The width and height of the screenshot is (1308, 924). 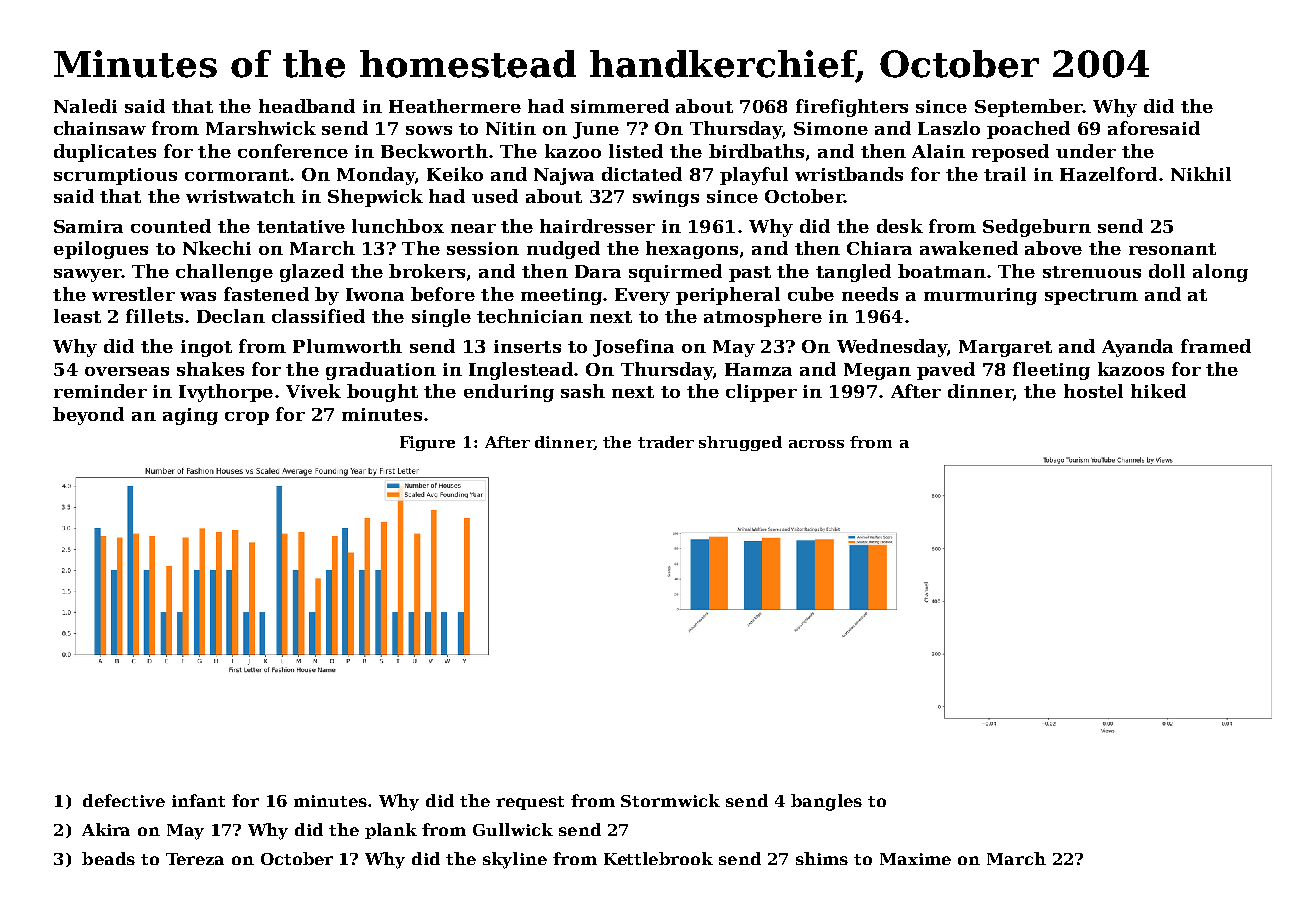 What do you see at coordinates (666, 442) in the screenshot?
I see `trader` at bounding box center [666, 442].
